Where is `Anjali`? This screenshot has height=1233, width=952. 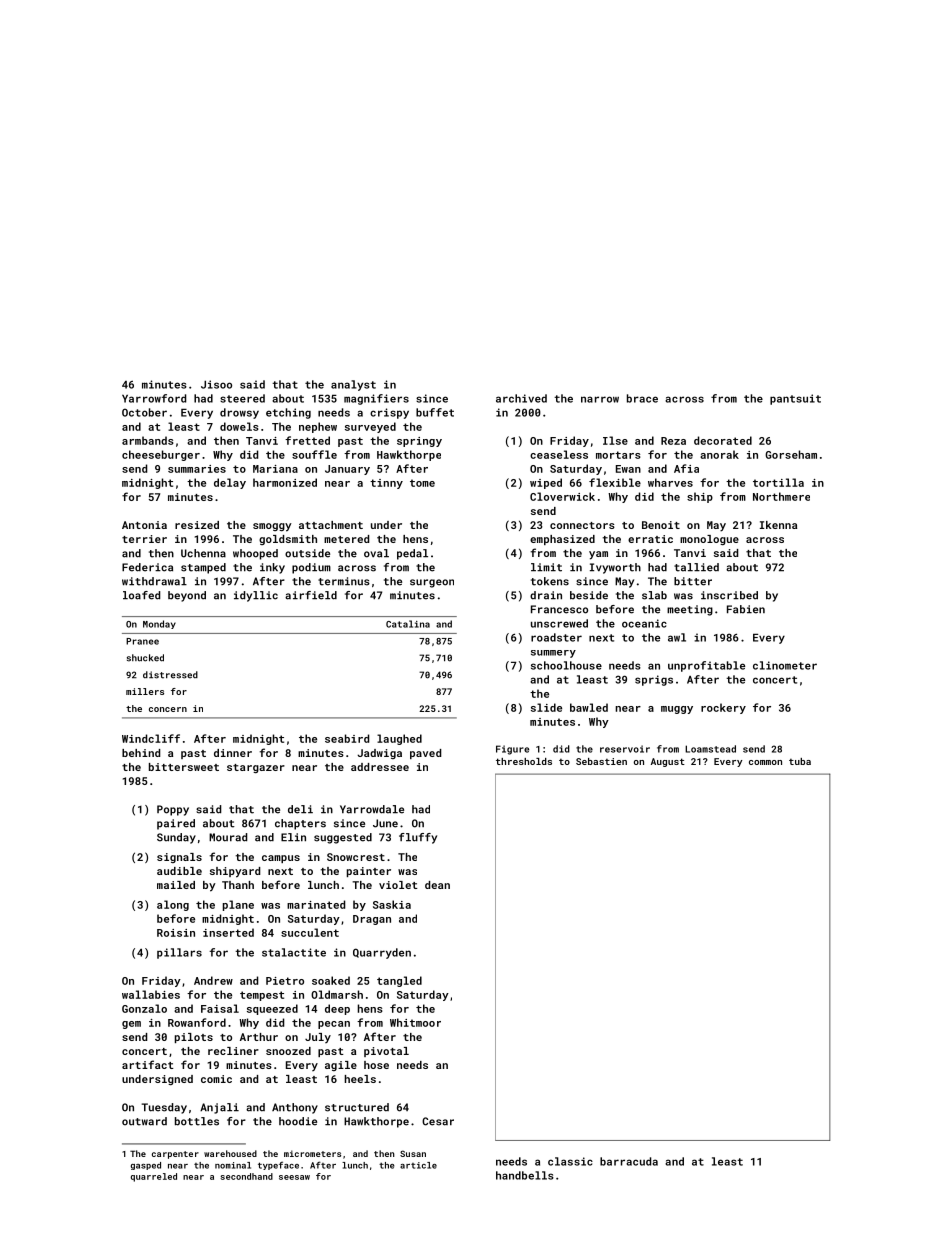
Anjali is located at coordinates (219, 1108).
